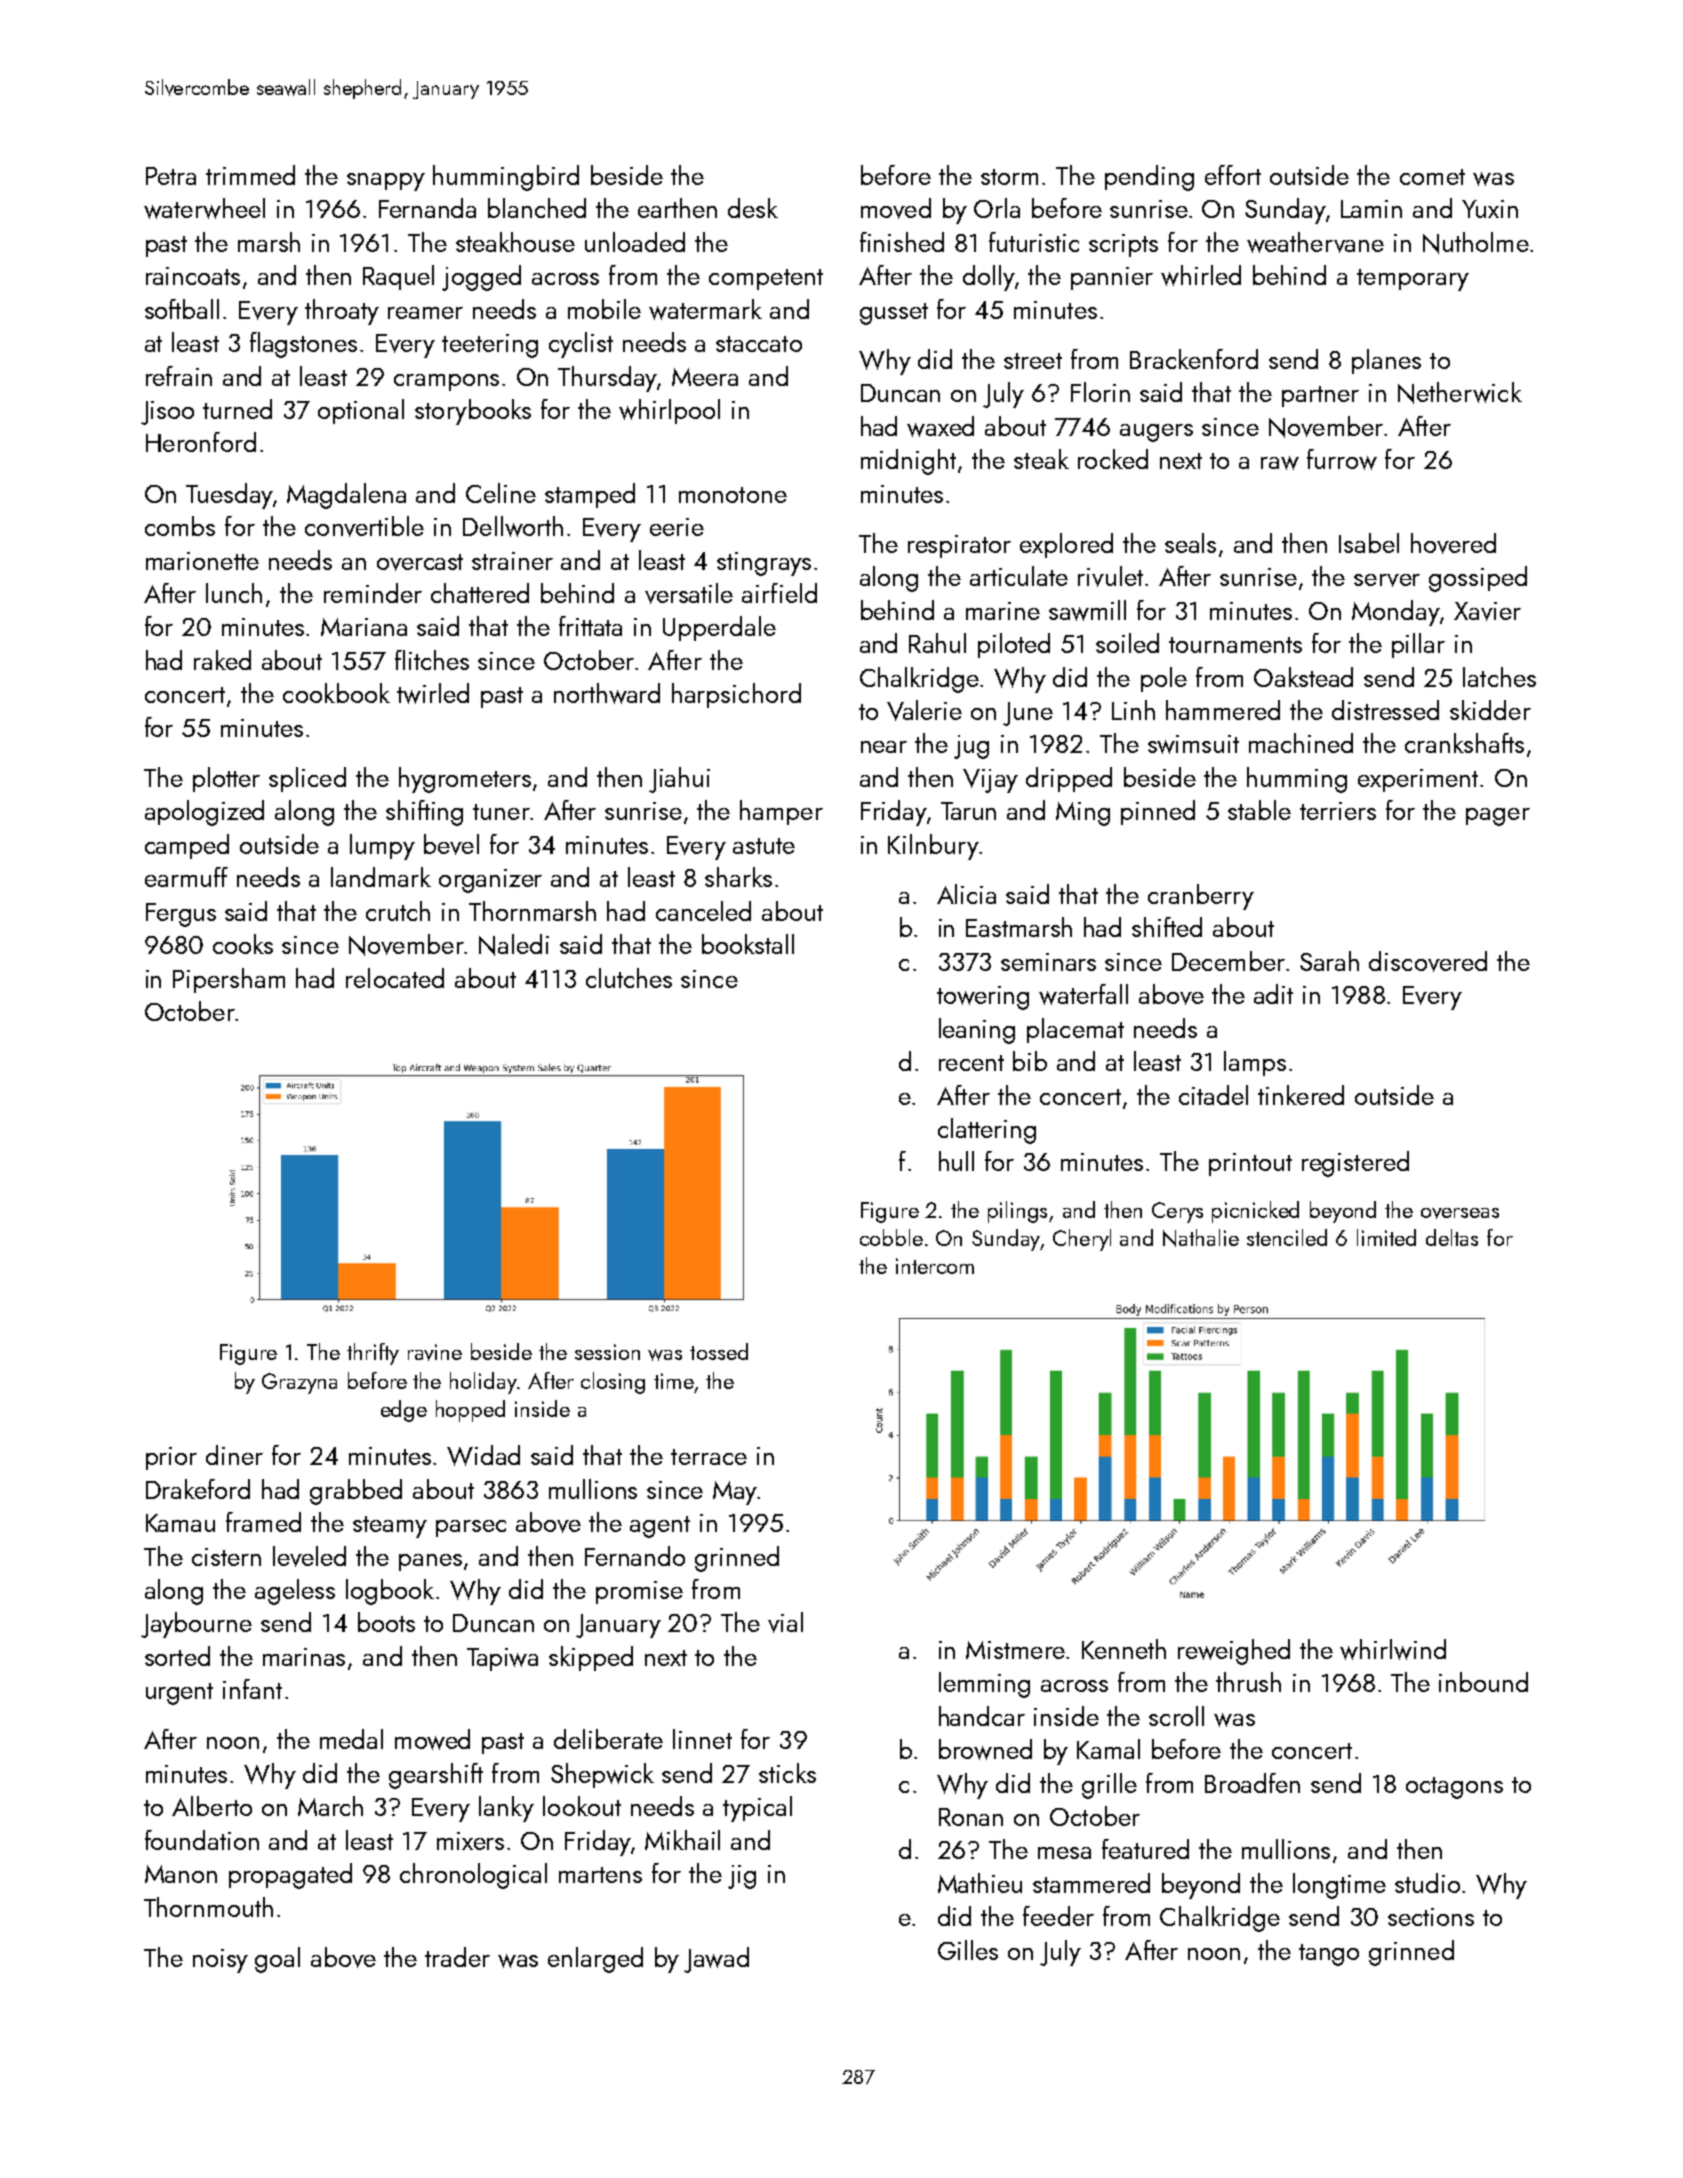 The height and width of the image is (2178, 1683). I want to click on hovered, so click(1453, 543).
